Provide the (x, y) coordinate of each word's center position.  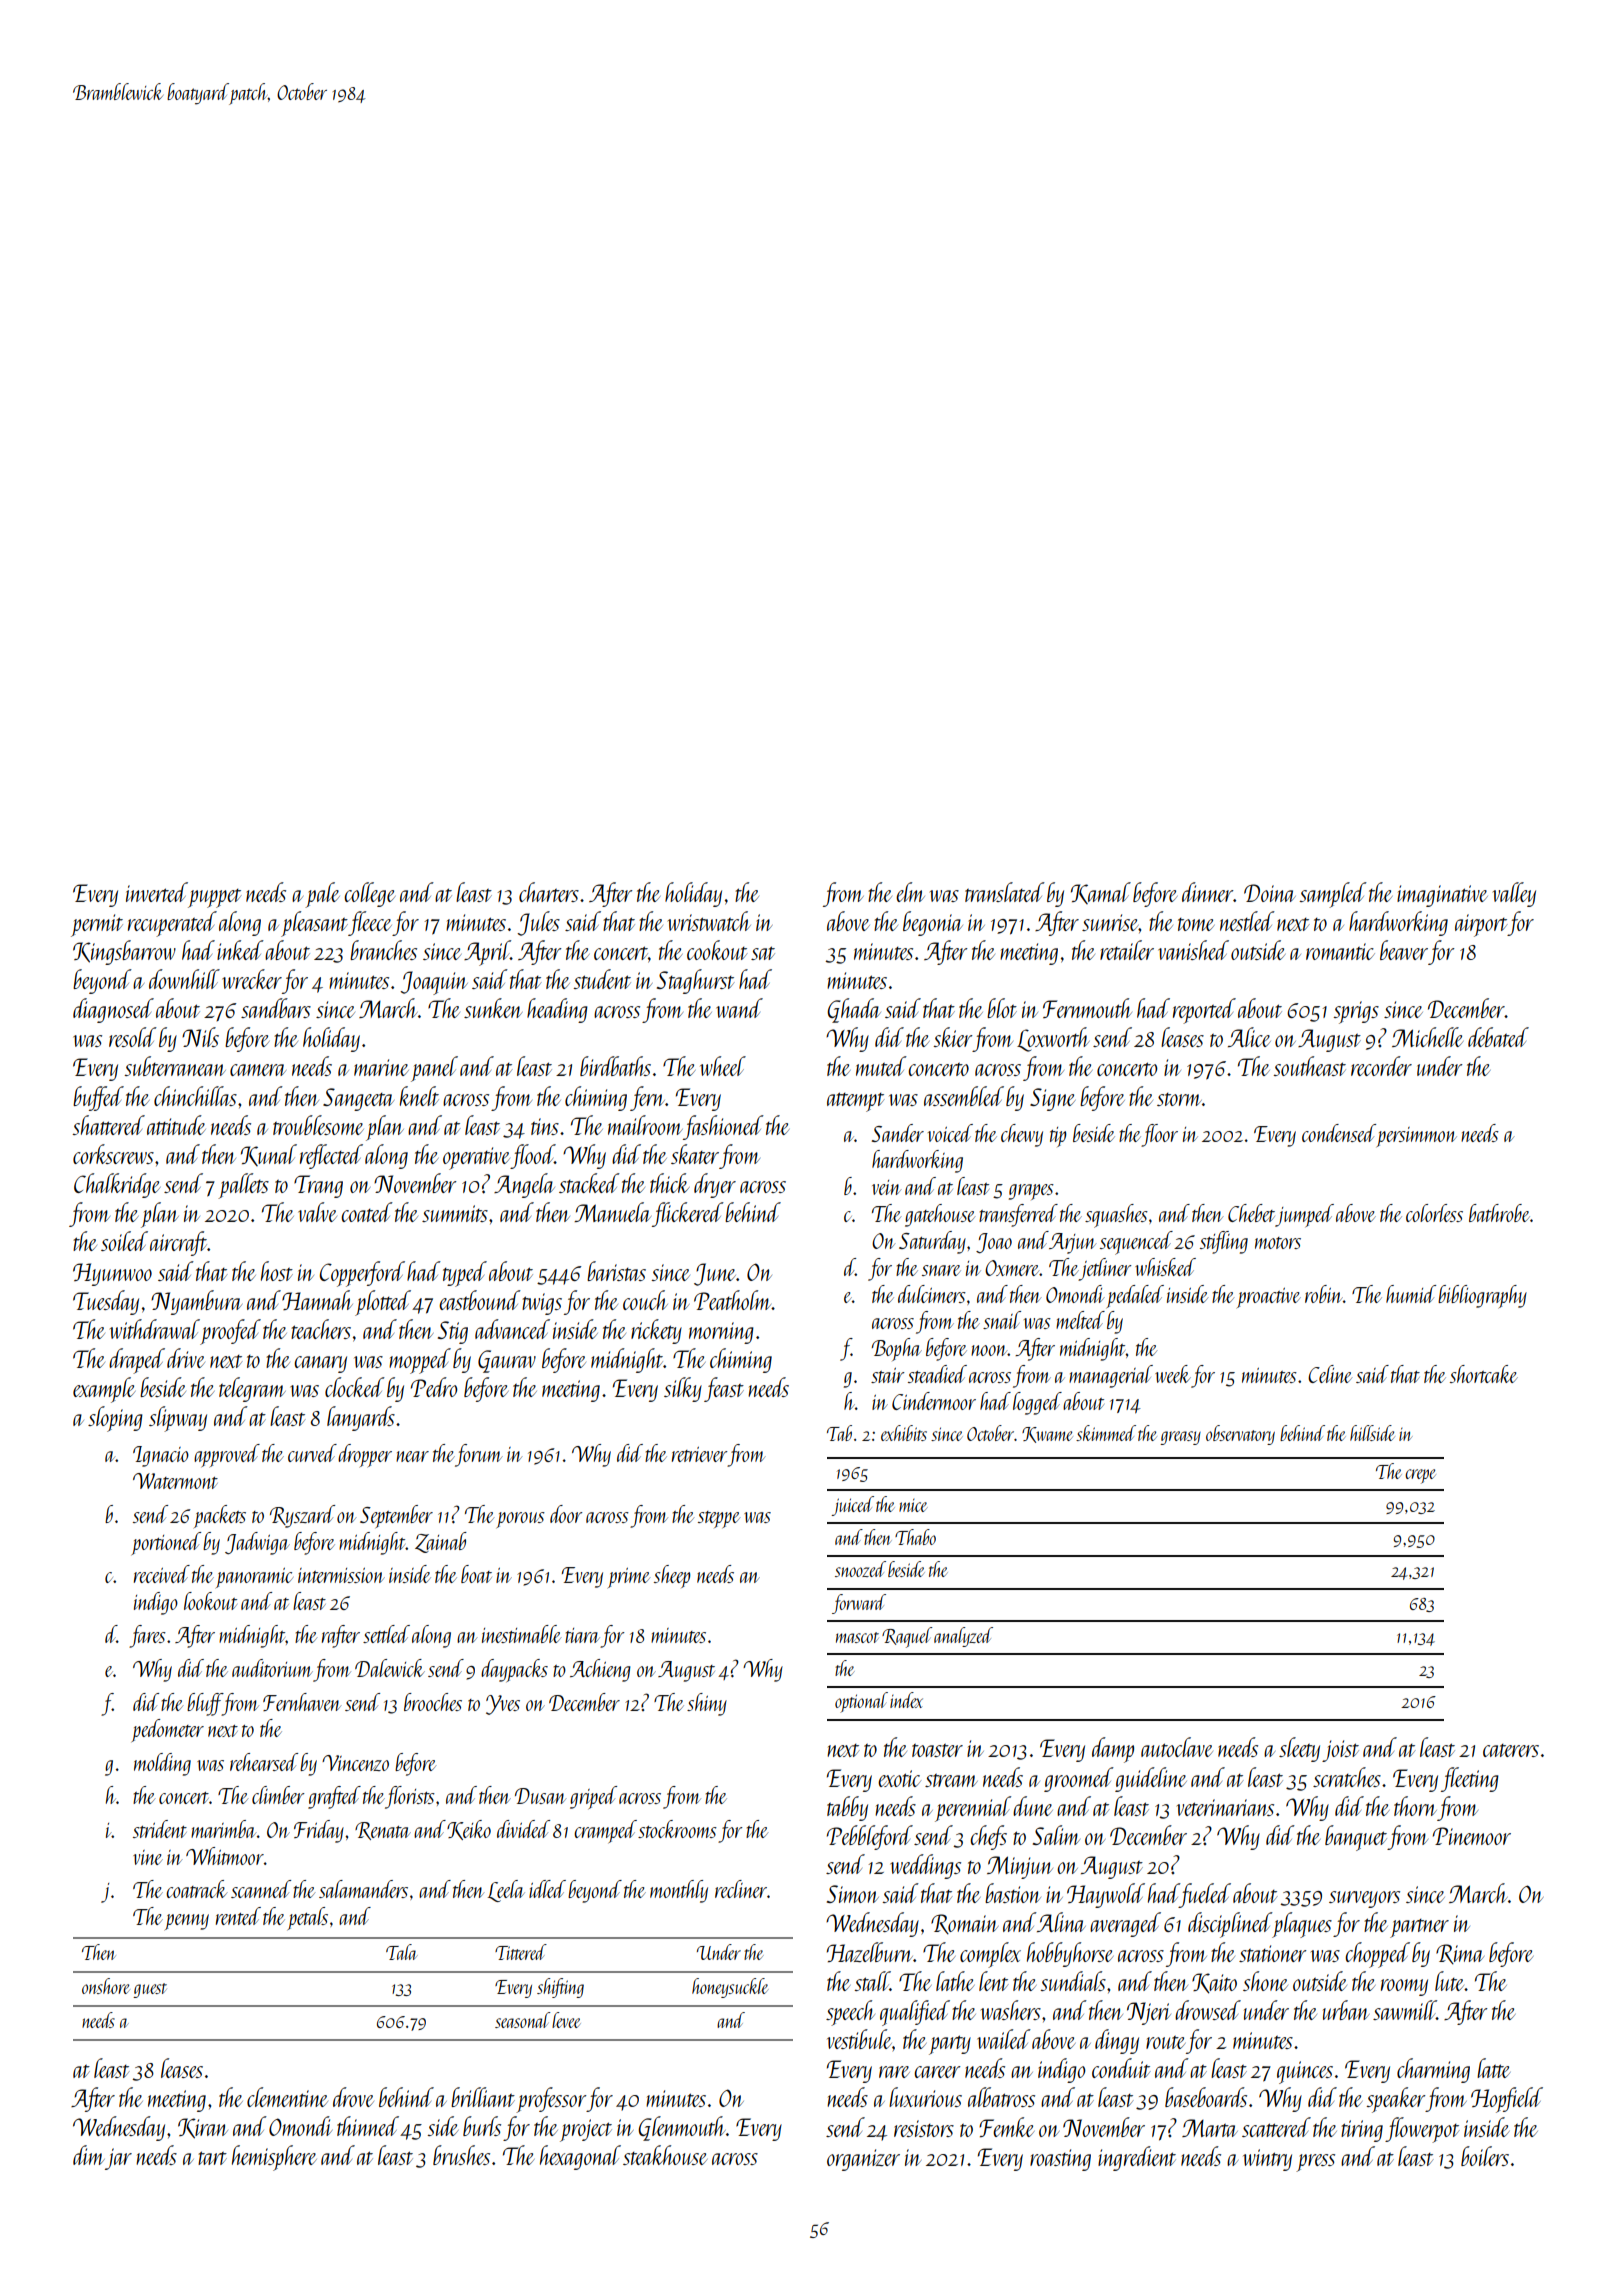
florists (410, 1797)
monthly (679, 1891)
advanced (512, 1329)
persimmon (1417, 1137)
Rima (1460, 1954)
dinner (1207, 892)
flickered (688, 1214)
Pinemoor (1472, 1836)
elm (910, 892)
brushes (461, 2155)
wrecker (252, 979)
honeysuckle (730, 1988)
